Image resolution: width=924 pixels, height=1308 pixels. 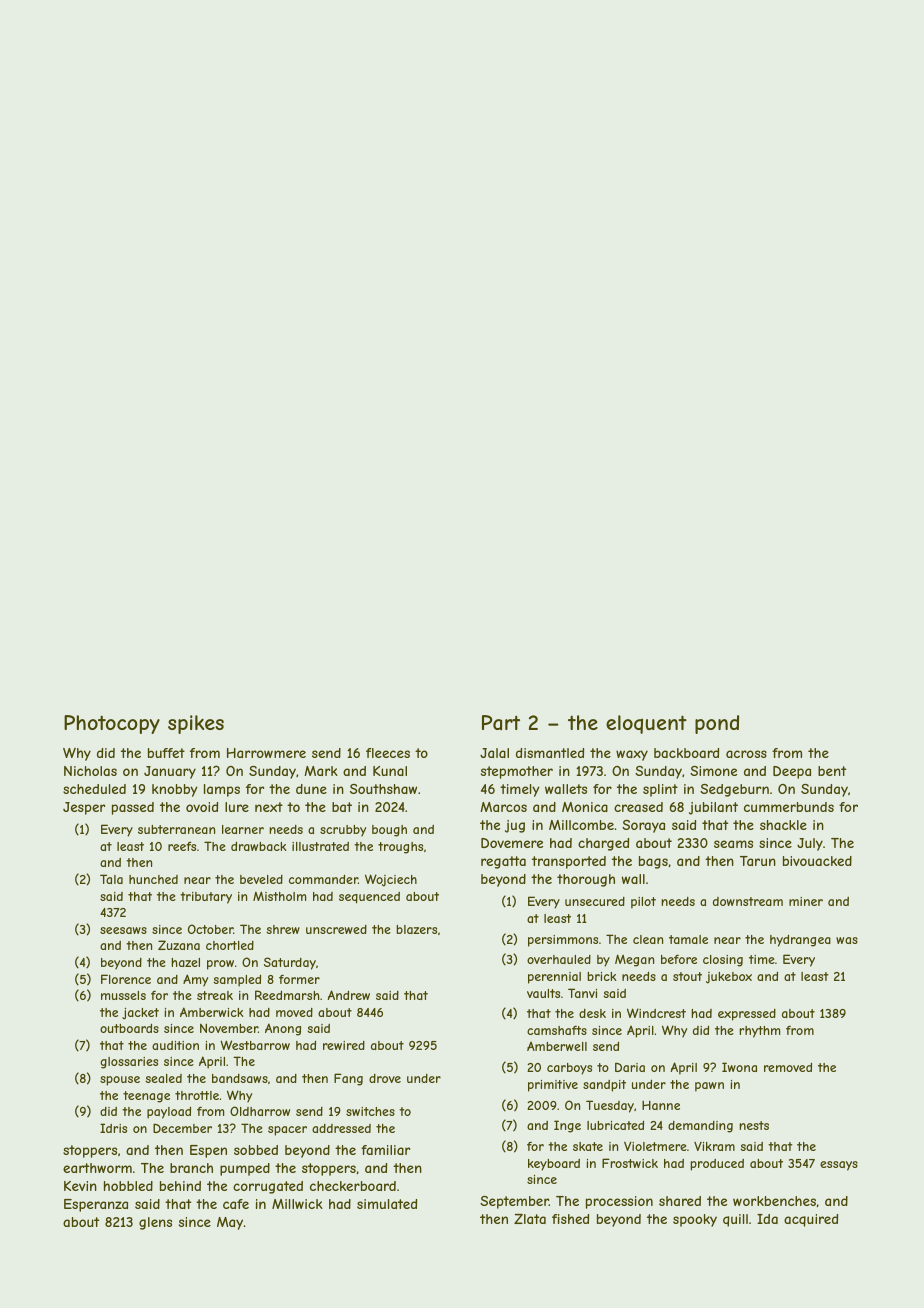 What do you see at coordinates (754, 1125) in the screenshot?
I see `nests` at bounding box center [754, 1125].
